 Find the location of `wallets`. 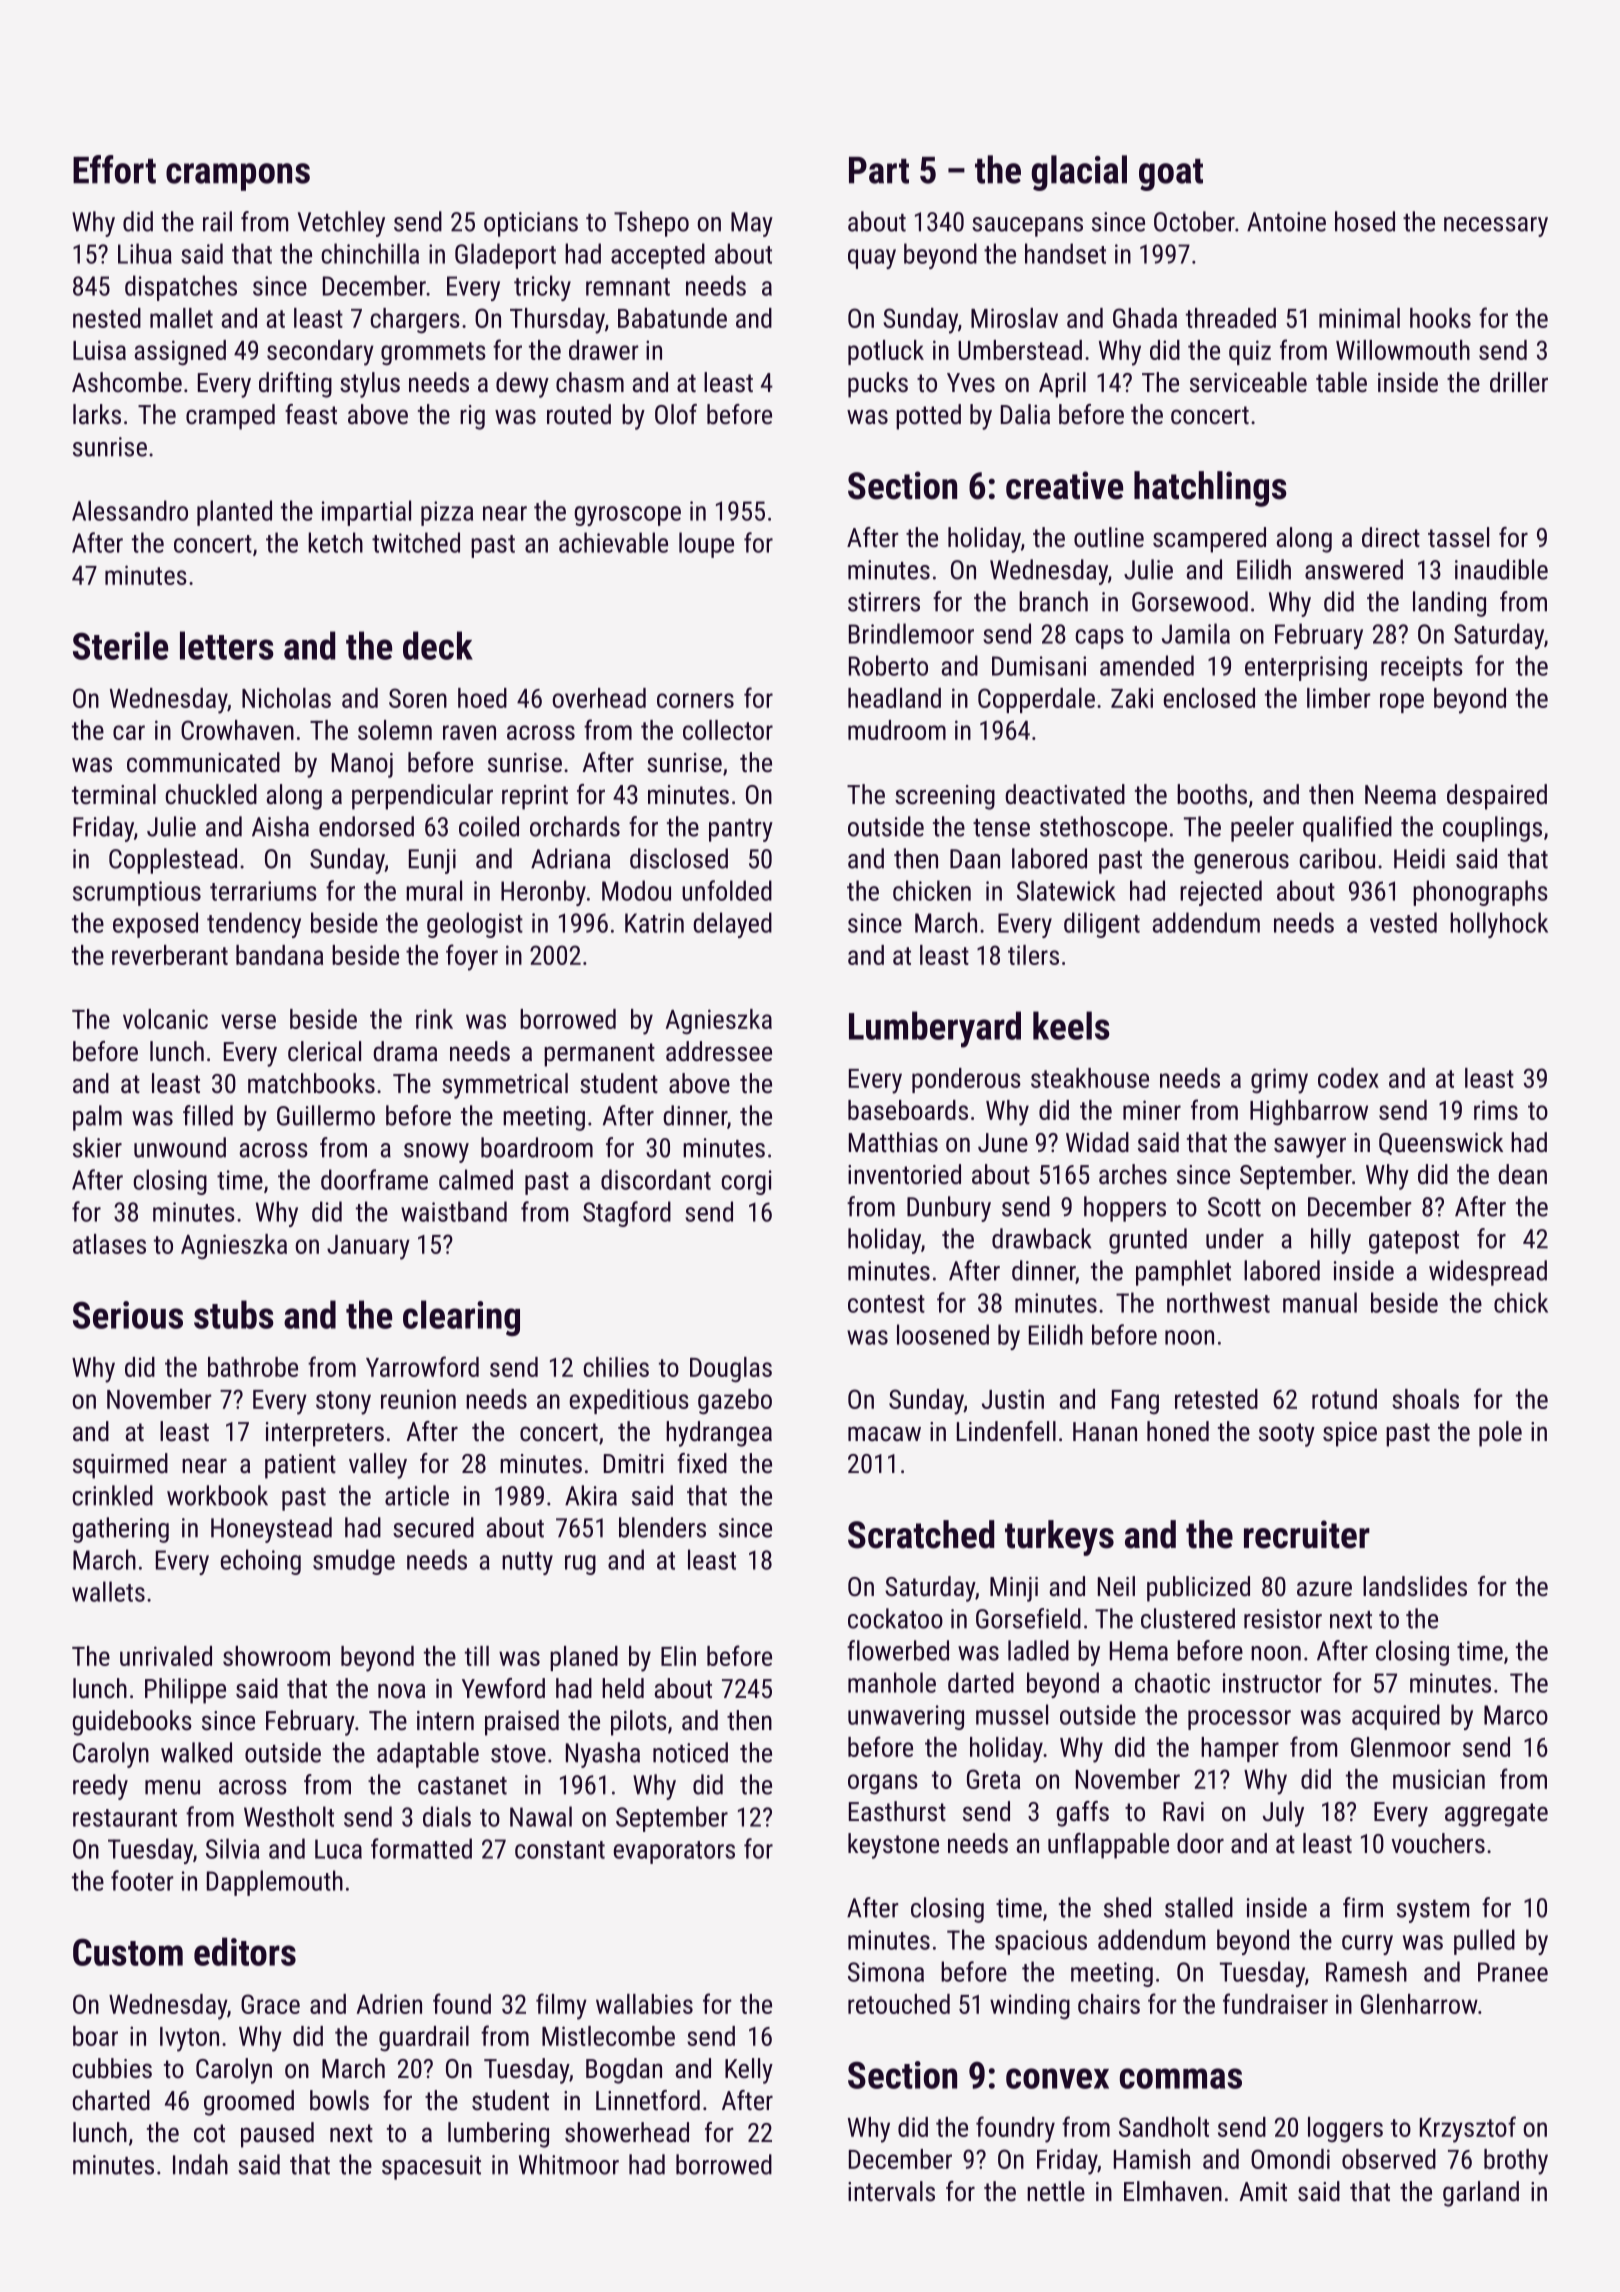

wallets is located at coordinates (108, 1591).
